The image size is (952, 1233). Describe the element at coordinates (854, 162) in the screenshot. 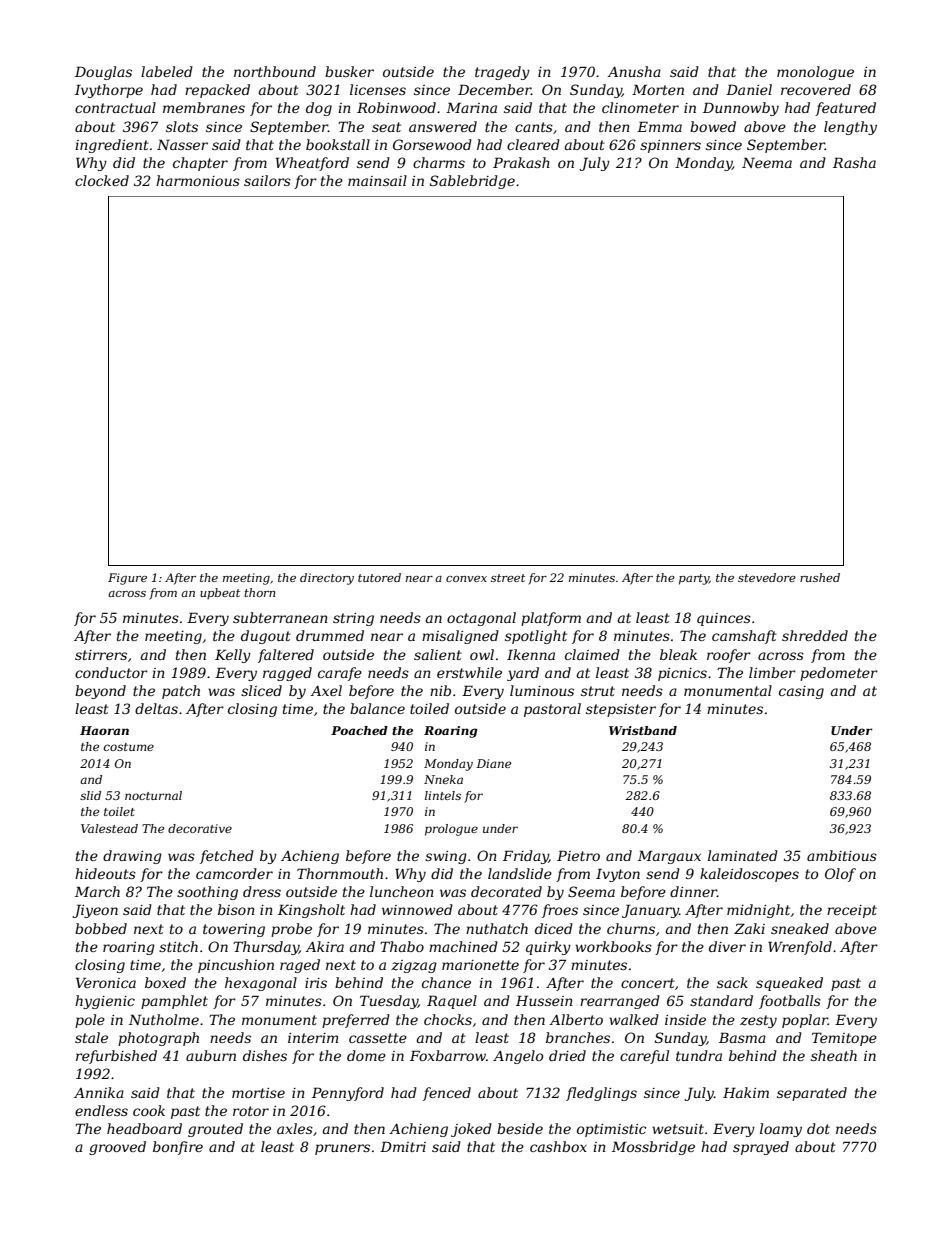

I see `Rasha` at that location.
